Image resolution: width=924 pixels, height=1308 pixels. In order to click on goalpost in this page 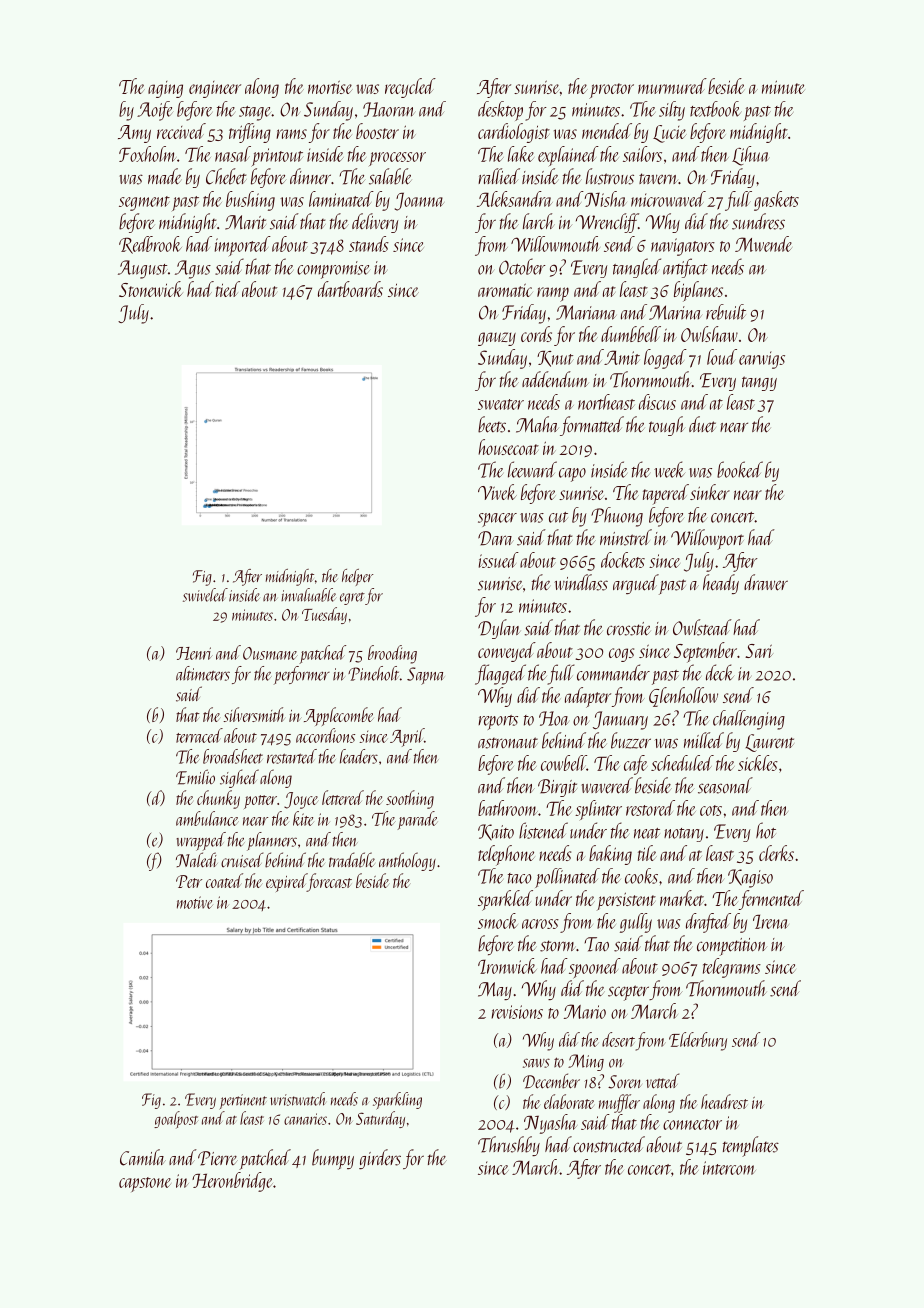, I will do `click(176, 1120)`.
